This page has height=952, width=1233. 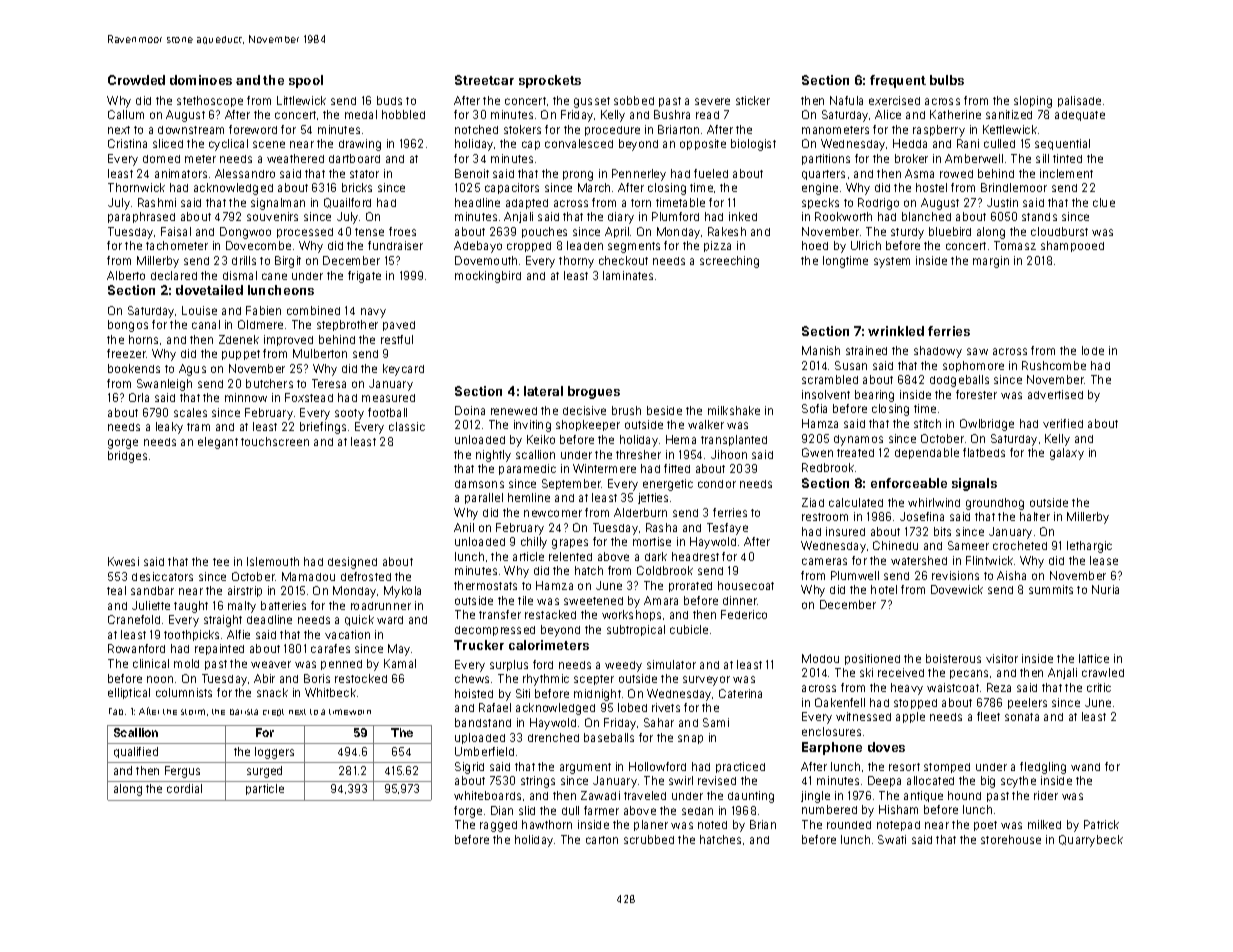 What do you see at coordinates (947, 80) in the page?
I see `bulbs` at bounding box center [947, 80].
